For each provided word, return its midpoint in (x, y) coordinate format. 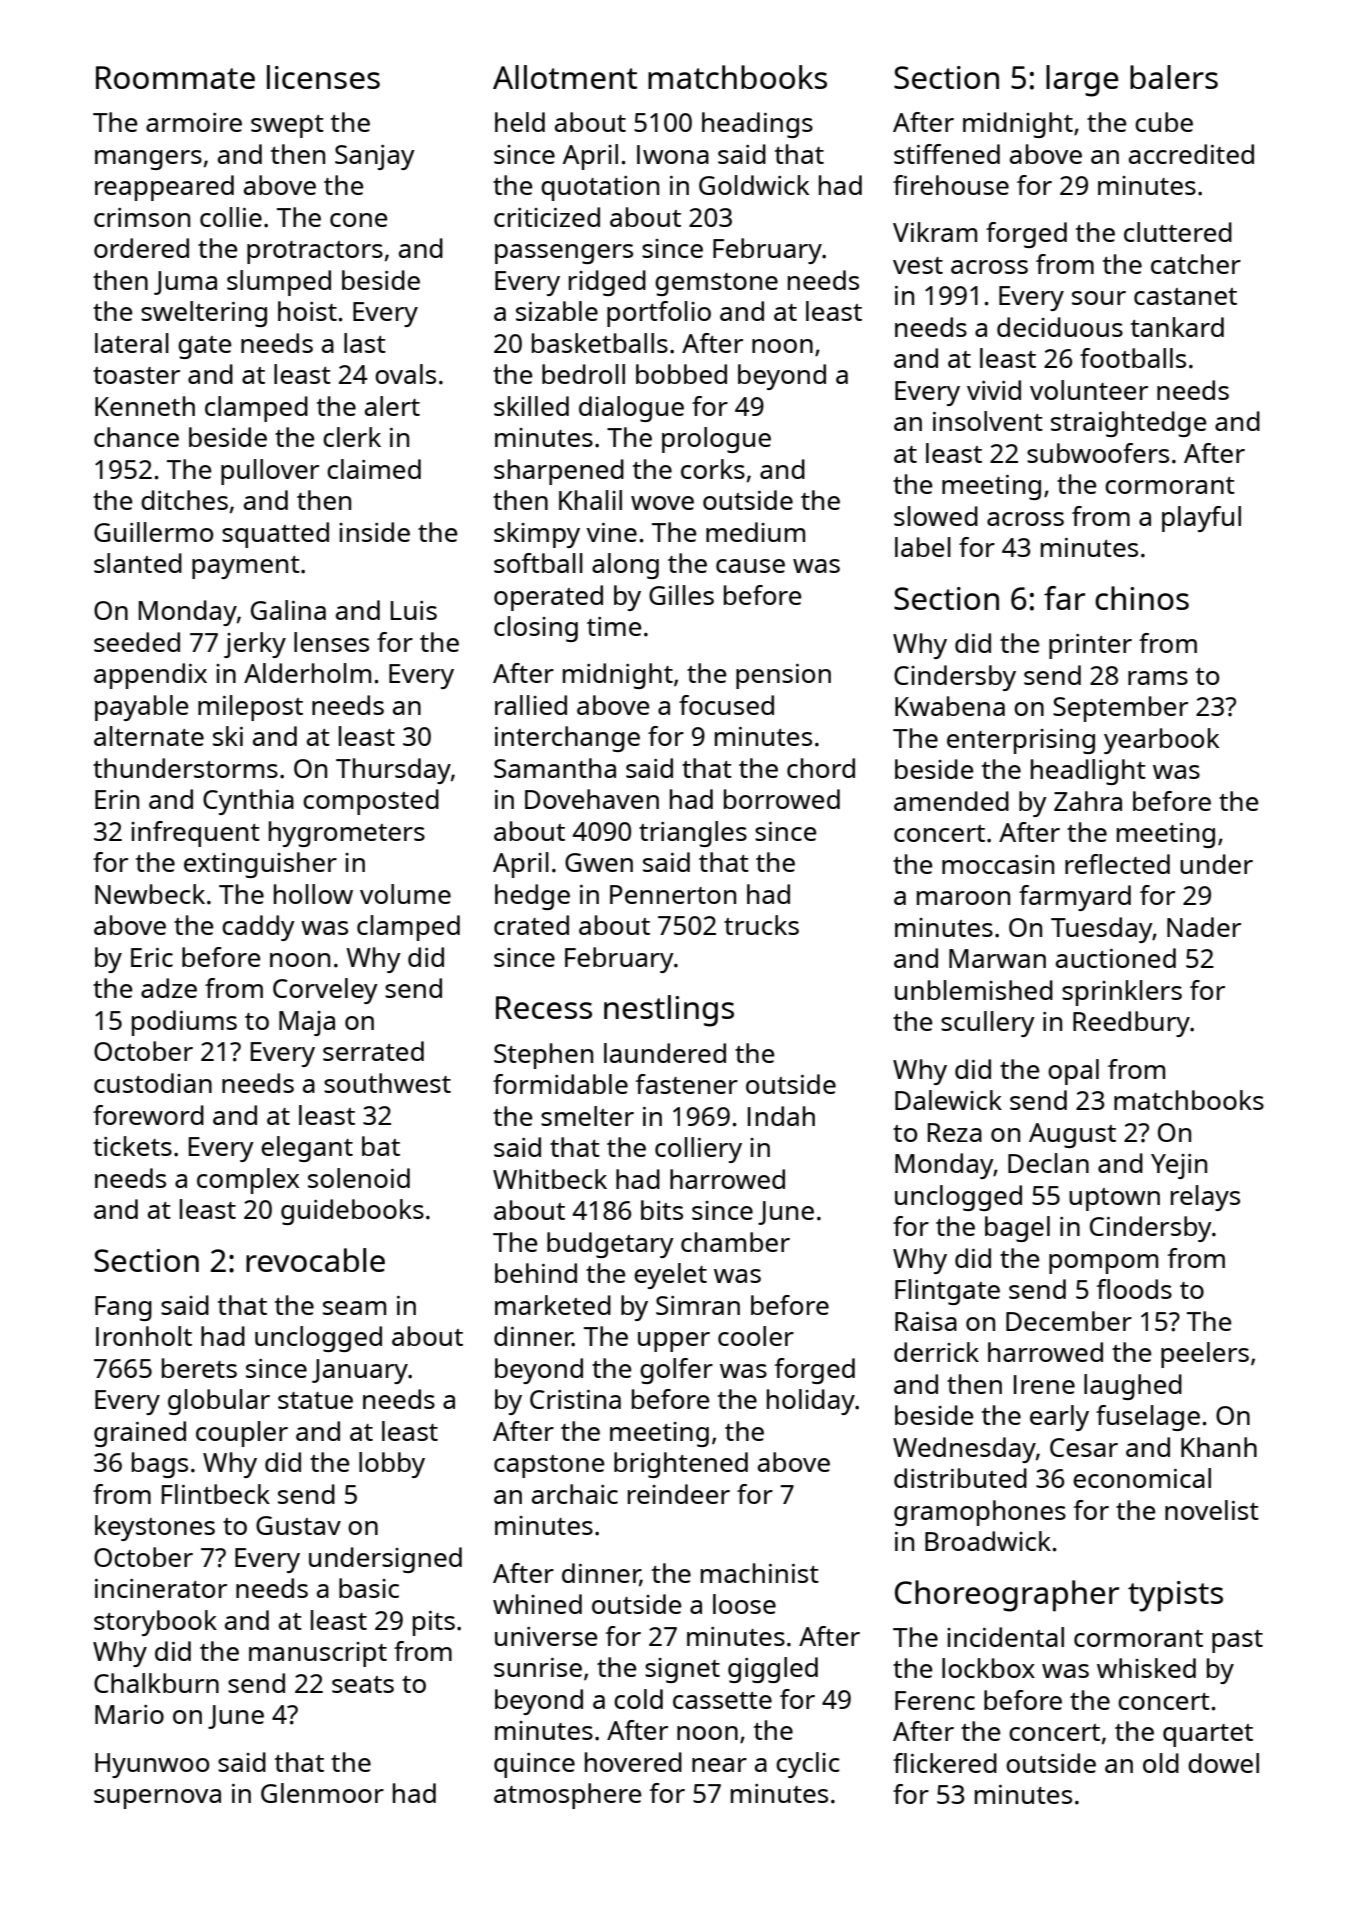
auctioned (1116, 958)
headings (757, 125)
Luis (414, 610)
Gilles (681, 595)
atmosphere (567, 1796)
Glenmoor (322, 1793)
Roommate (175, 77)
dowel (1223, 1763)
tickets (132, 1146)
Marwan (997, 958)
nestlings (669, 1011)
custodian (153, 1083)
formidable (560, 1084)
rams (1158, 678)
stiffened (947, 154)
